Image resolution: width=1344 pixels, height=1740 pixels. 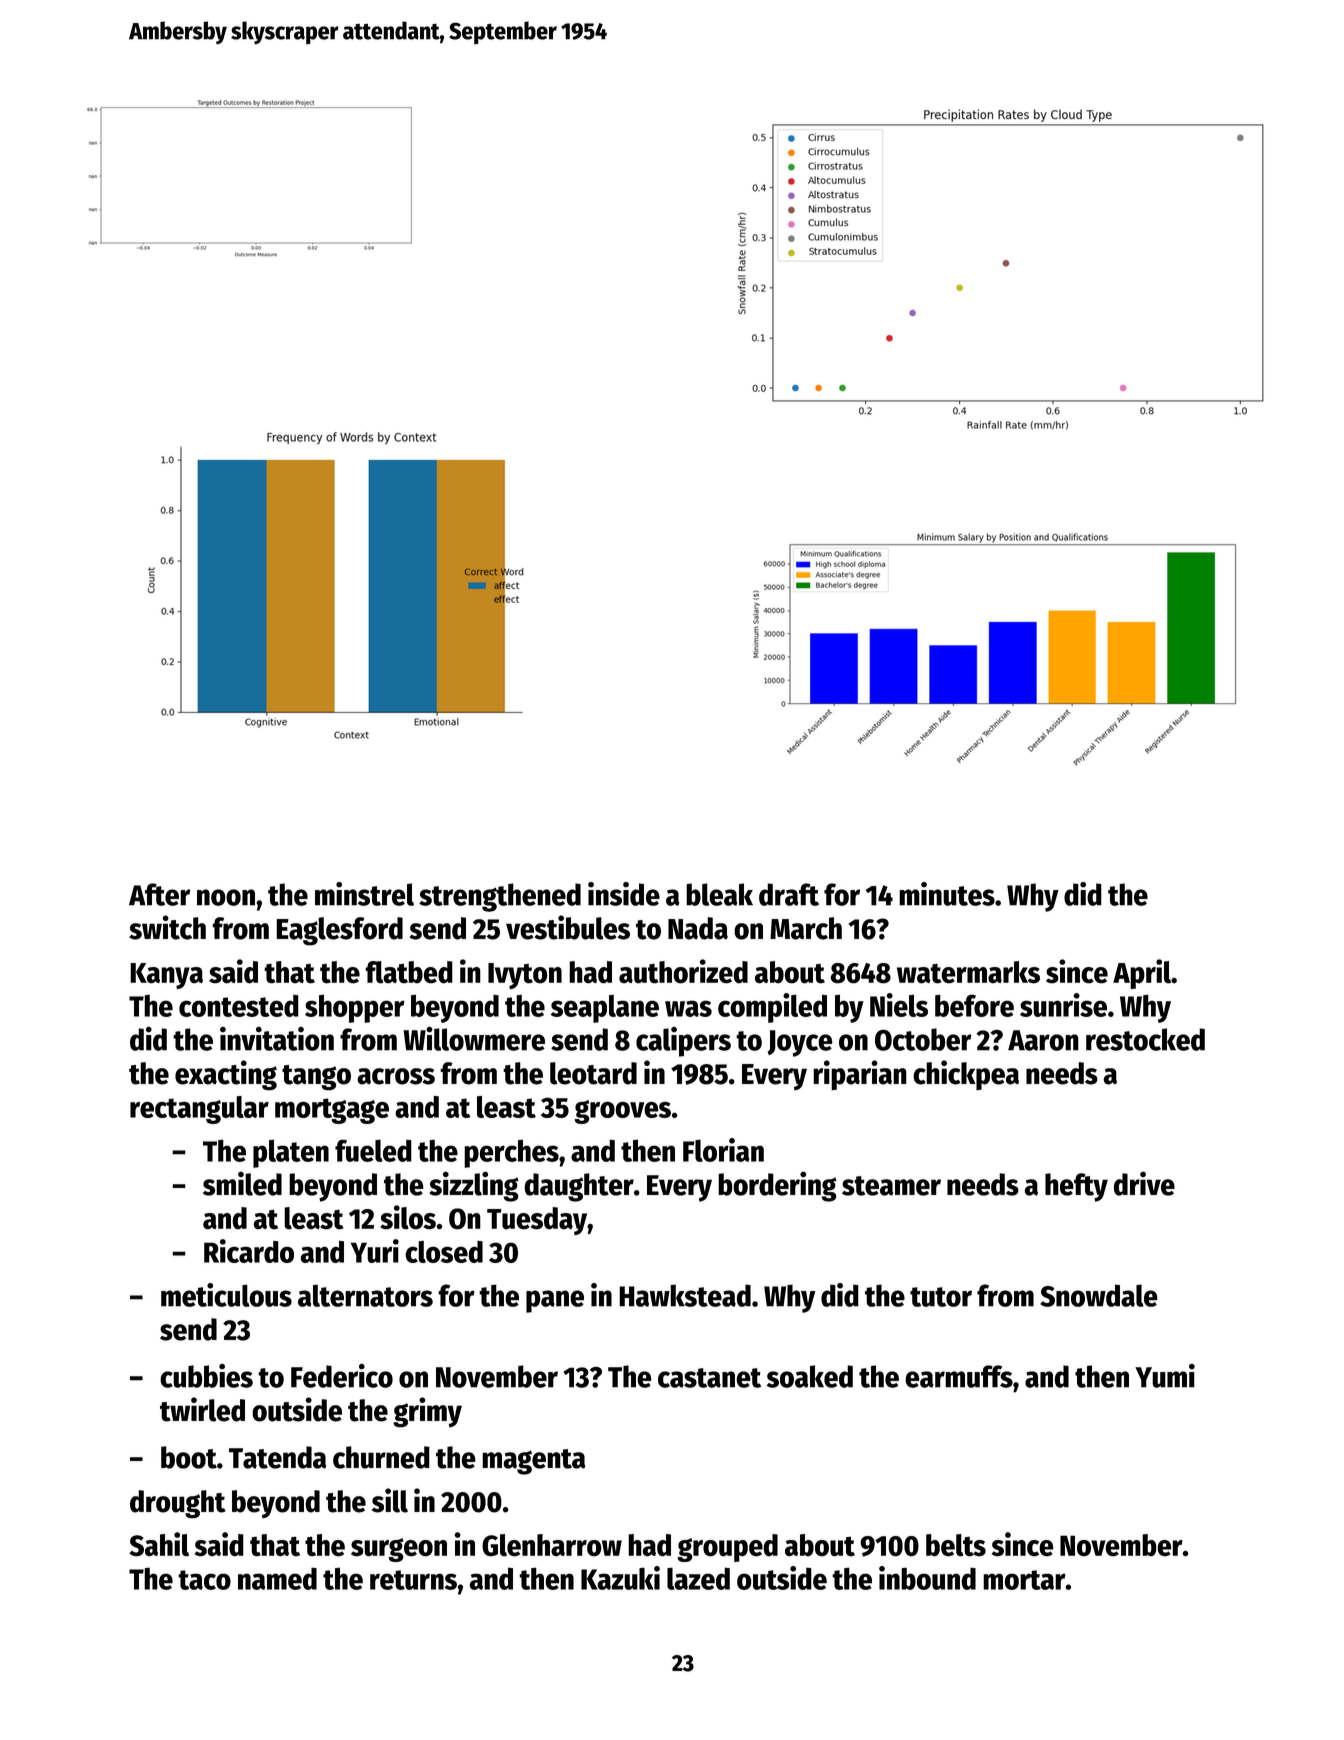 What do you see at coordinates (947, 894) in the image?
I see `minutes` at bounding box center [947, 894].
